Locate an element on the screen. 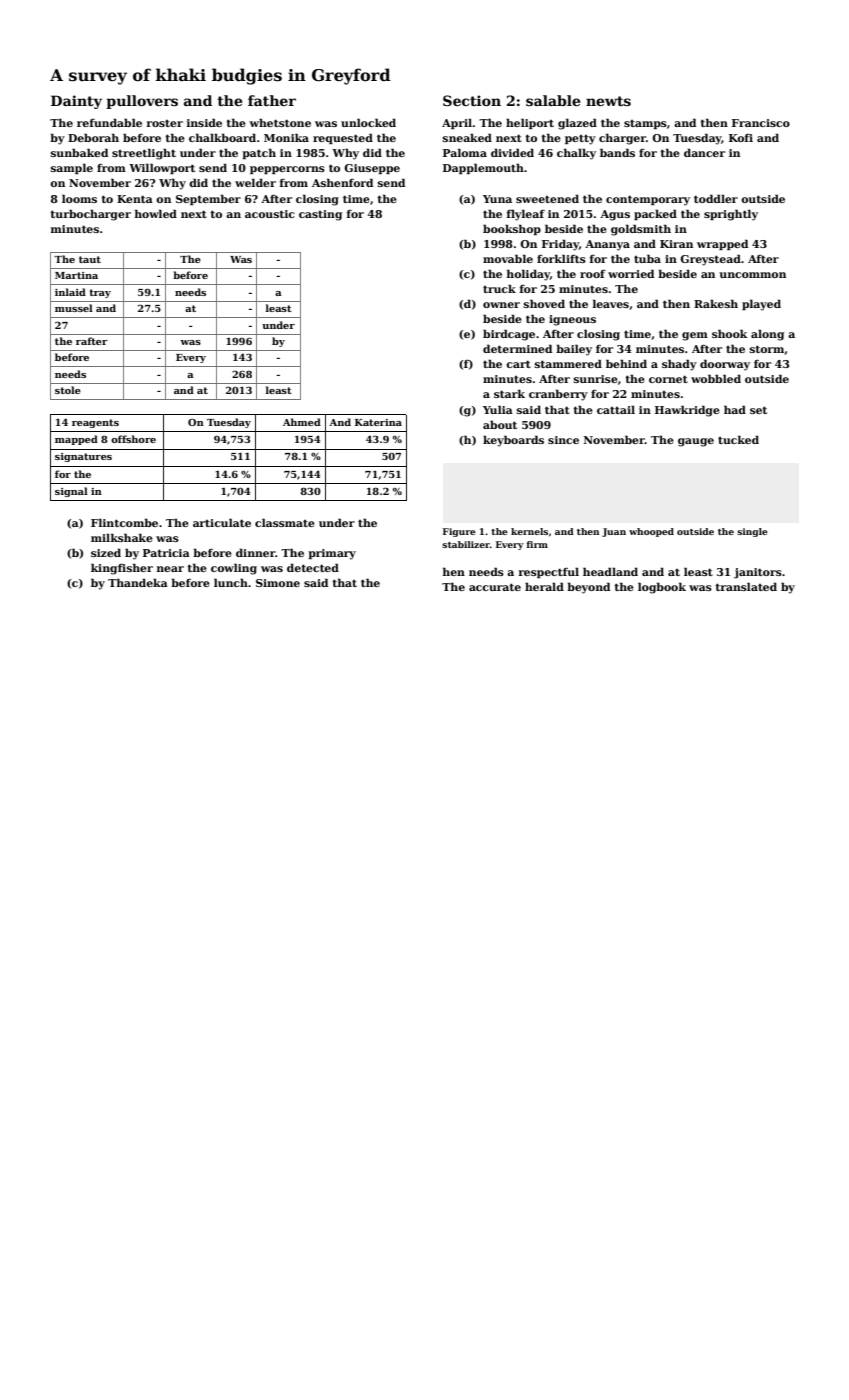  sprightly is located at coordinates (731, 215).
